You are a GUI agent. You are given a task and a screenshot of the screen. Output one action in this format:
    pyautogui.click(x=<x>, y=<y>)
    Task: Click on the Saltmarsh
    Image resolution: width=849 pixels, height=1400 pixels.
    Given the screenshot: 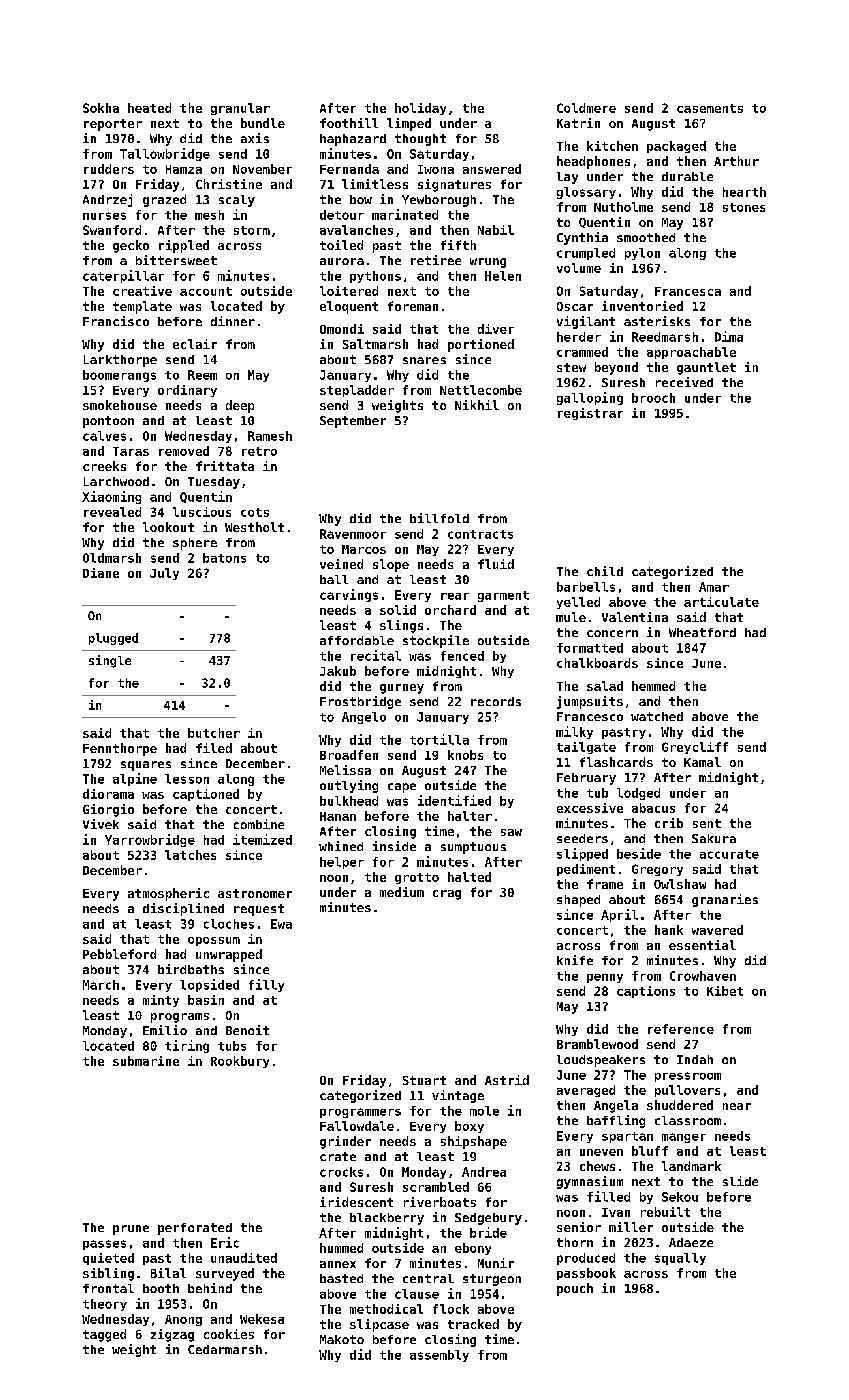 What is the action you would take?
    pyautogui.click(x=375, y=344)
